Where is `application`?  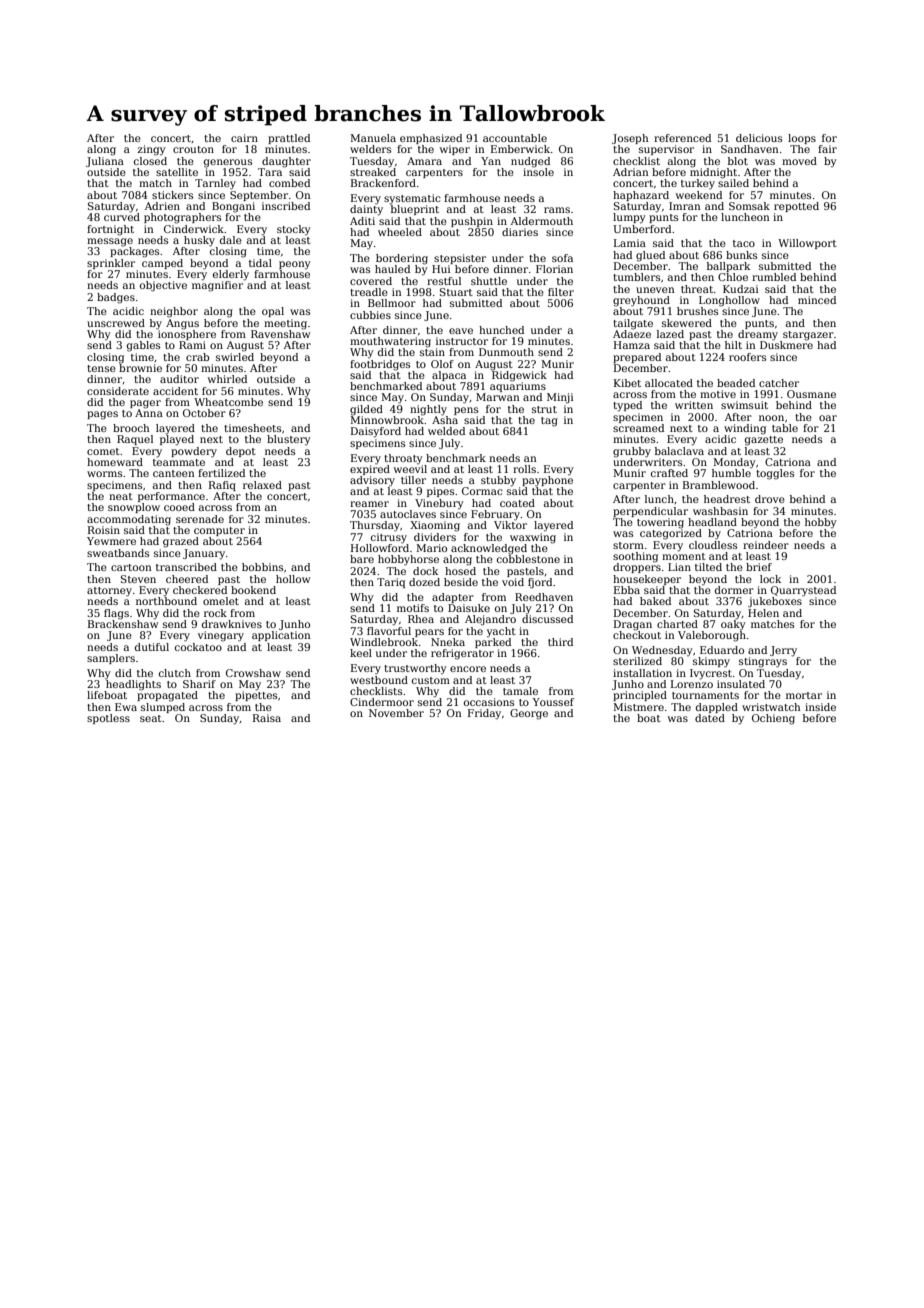 application is located at coordinates (281, 636).
